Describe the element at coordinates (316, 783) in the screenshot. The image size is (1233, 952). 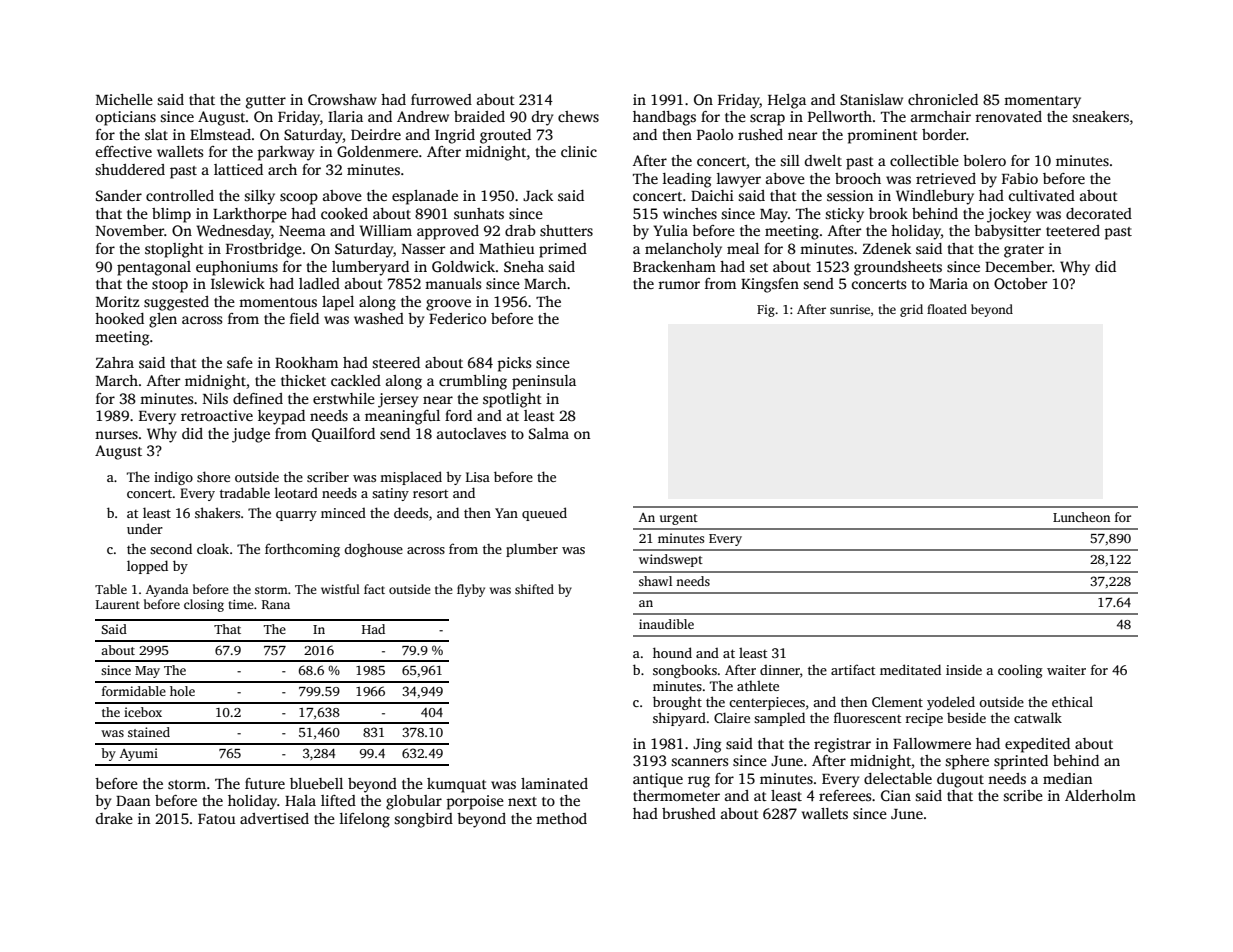
I see `bluebell` at that location.
